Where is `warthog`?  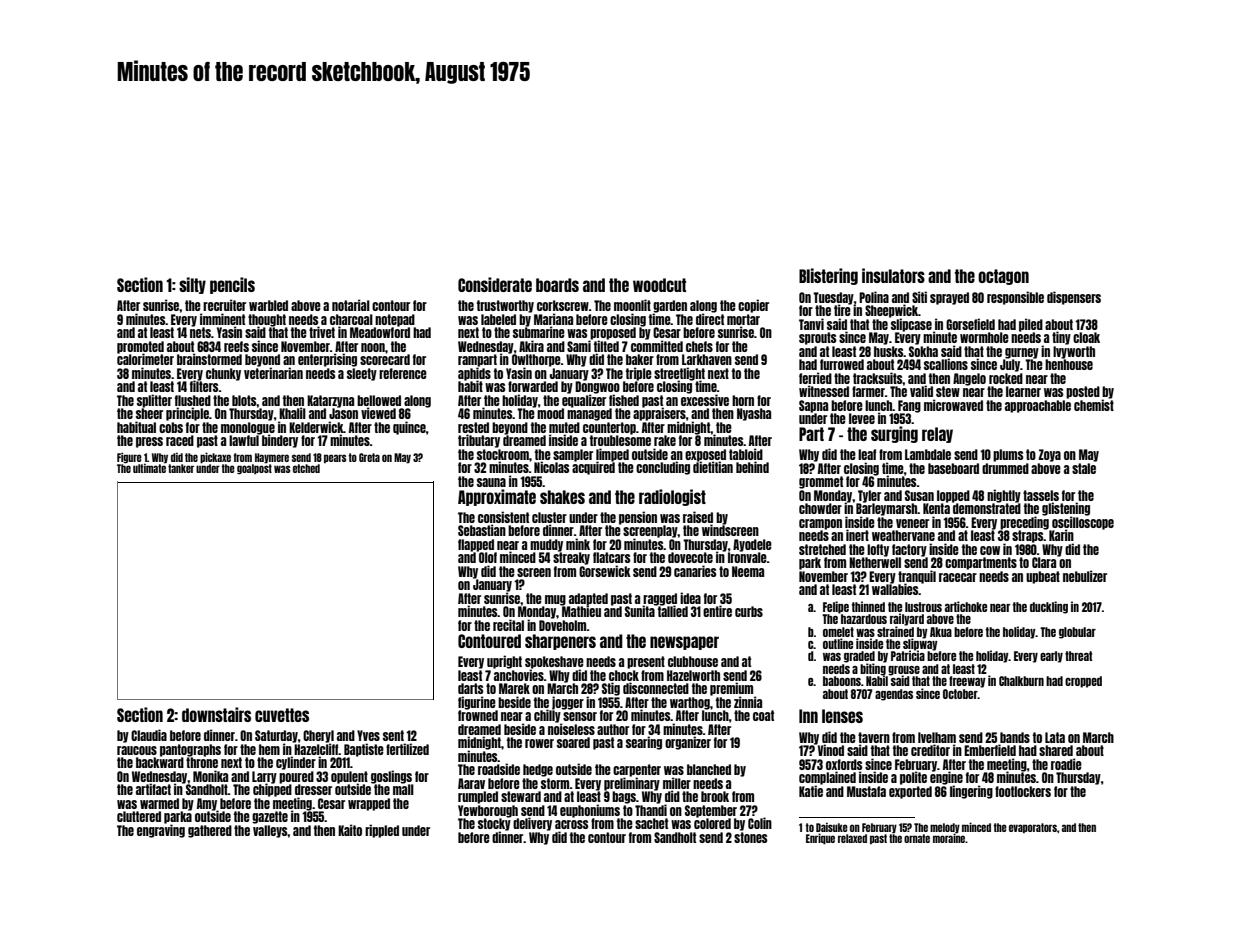
warthog is located at coordinates (690, 703).
